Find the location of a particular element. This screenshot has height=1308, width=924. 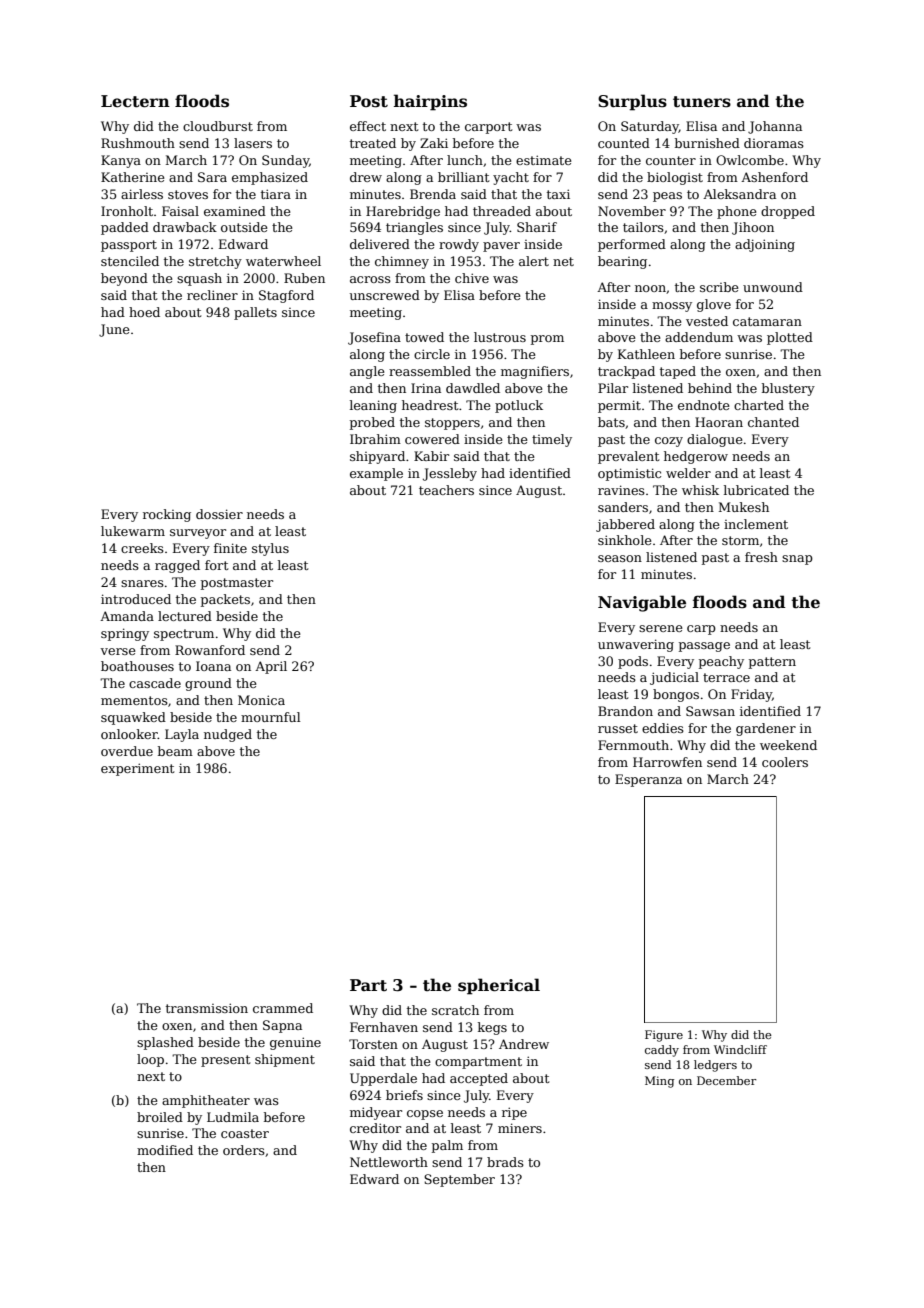

tuners is located at coordinates (702, 102).
